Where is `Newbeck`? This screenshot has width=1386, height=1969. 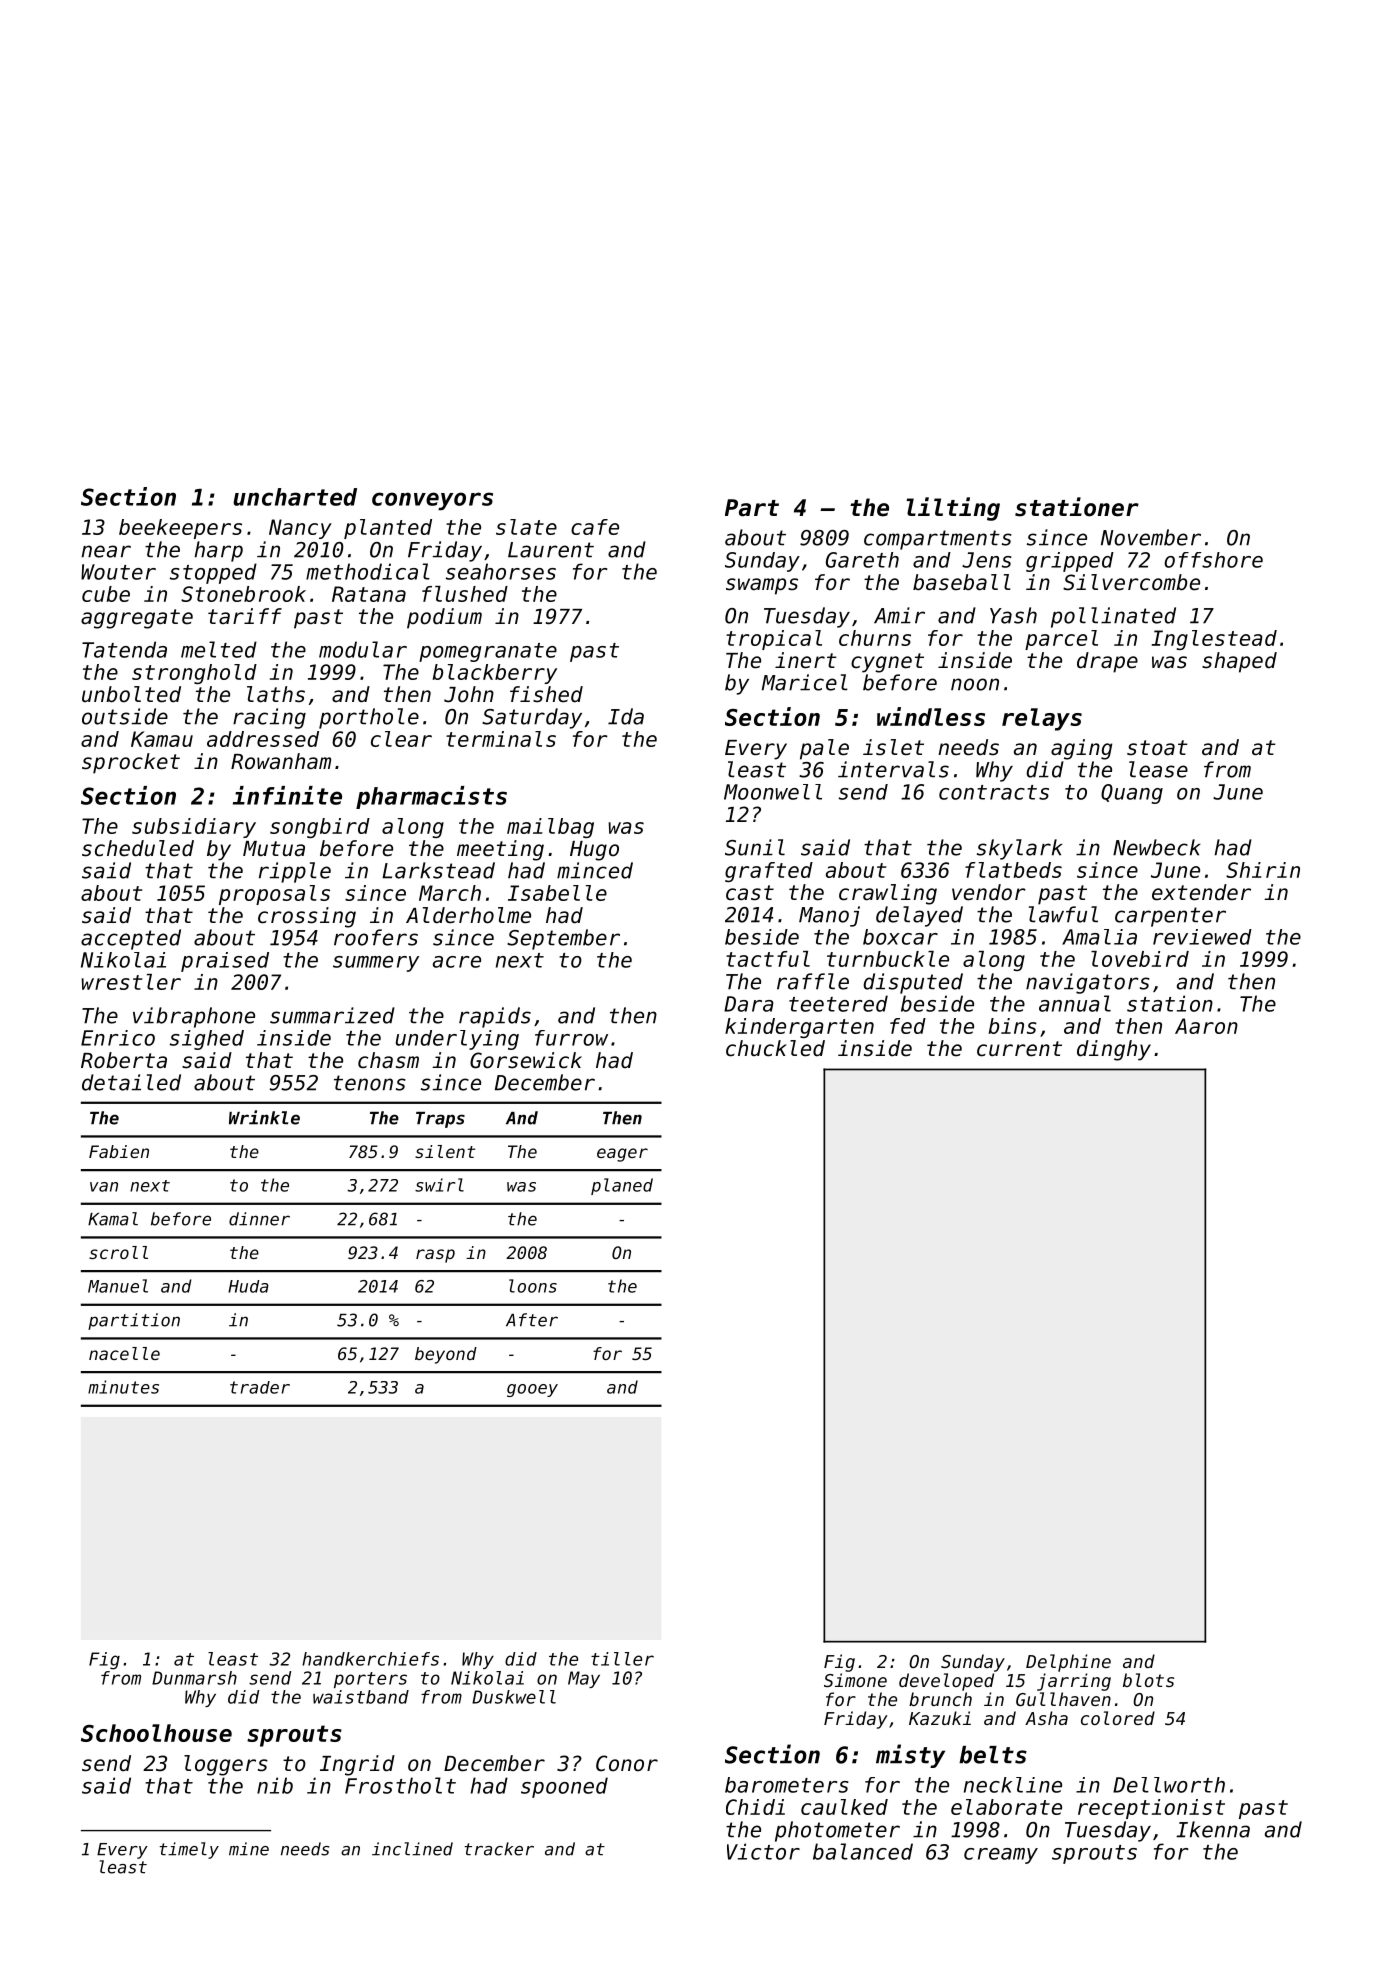
Newbeck is located at coordinates (1157, 847).
